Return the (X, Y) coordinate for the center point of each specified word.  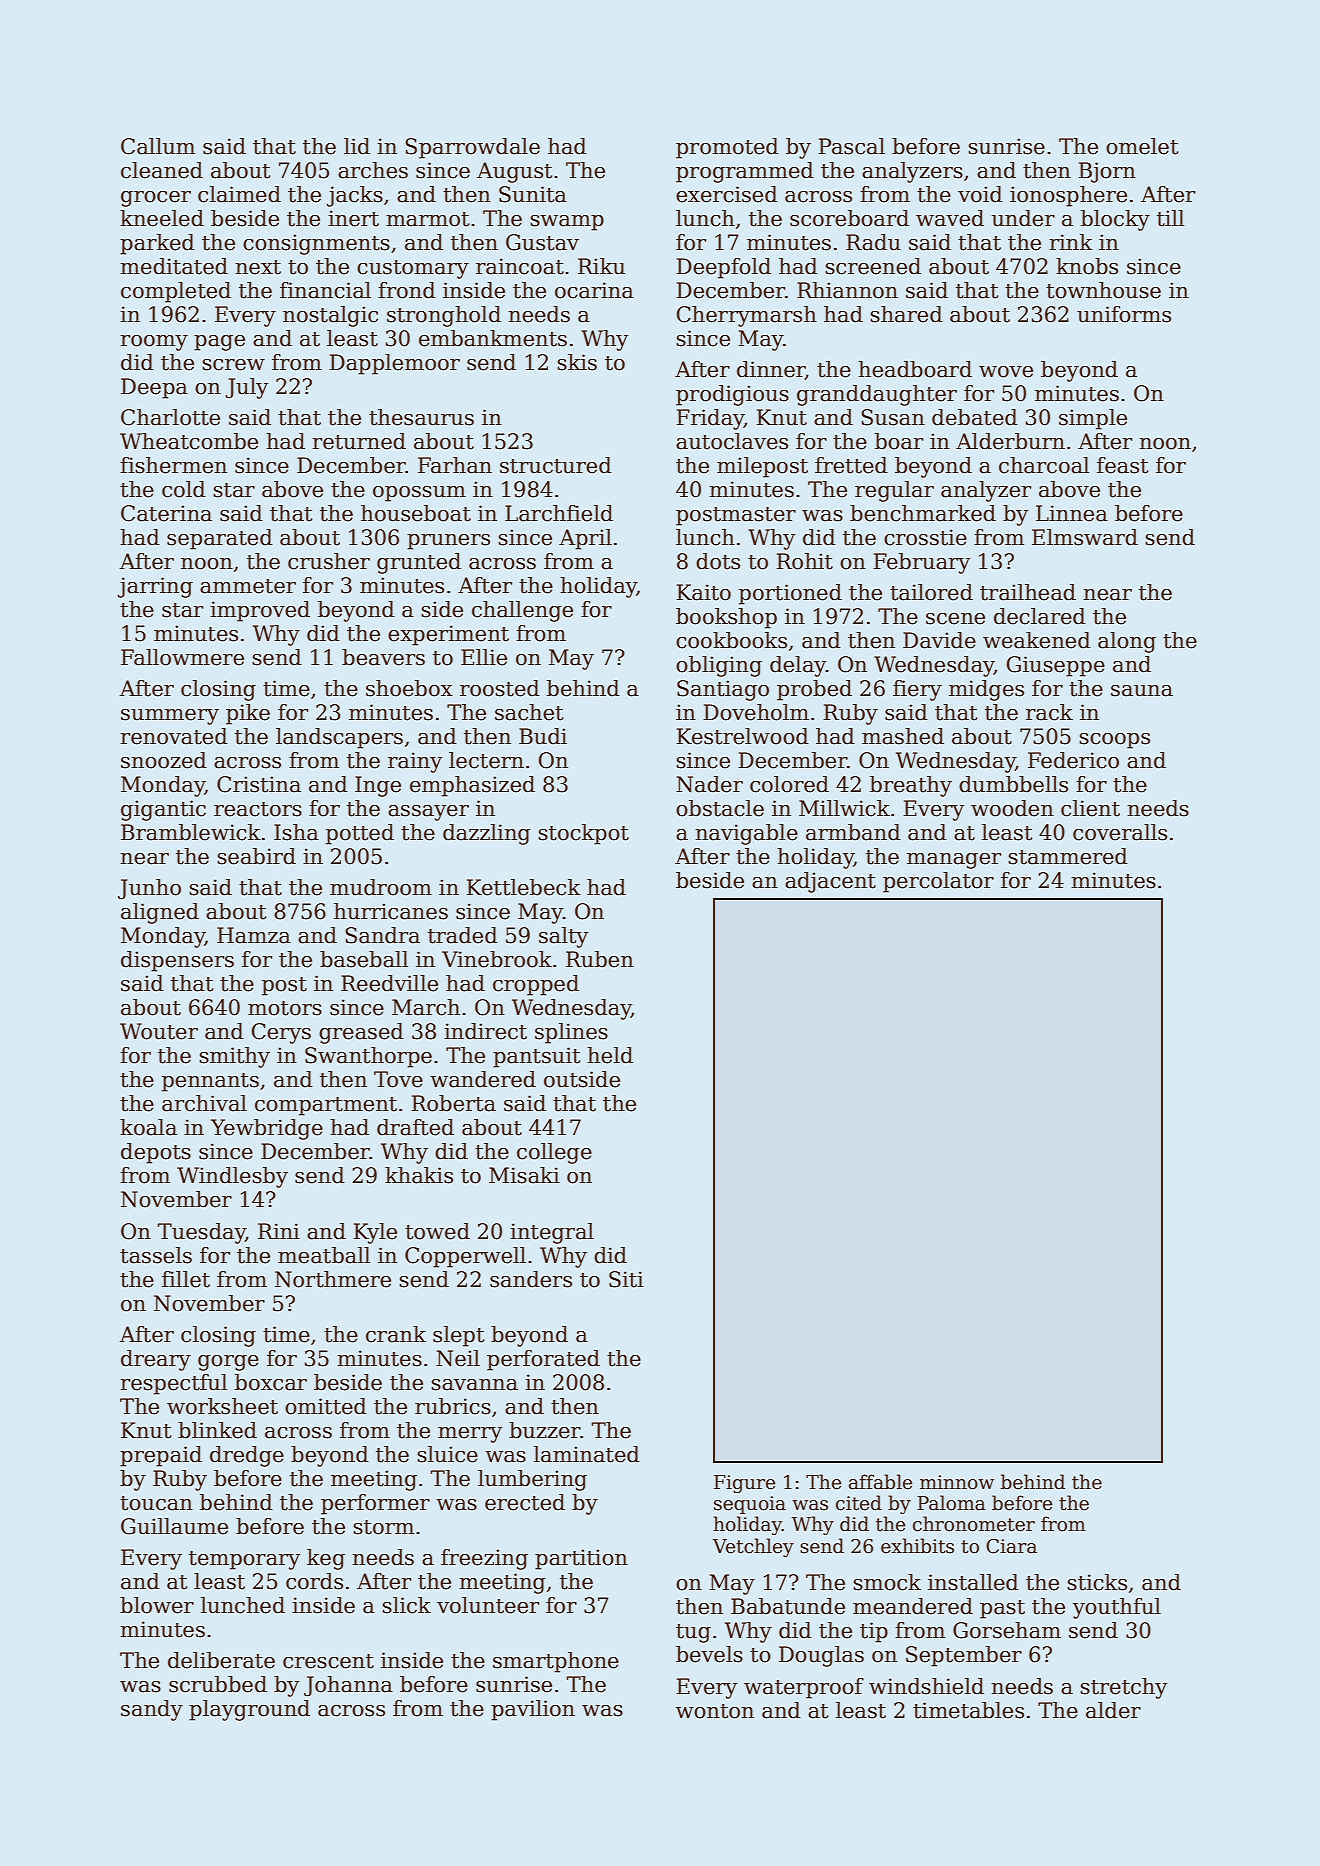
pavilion (533, 1710)
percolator (938, 882)
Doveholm (756, 712)
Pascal (851, 146)
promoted (727, 148)
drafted (415, 1127)
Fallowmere (182, 657)
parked (157, 244)
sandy (152, 1710)
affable (880, 1482)
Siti (626, 1279)
